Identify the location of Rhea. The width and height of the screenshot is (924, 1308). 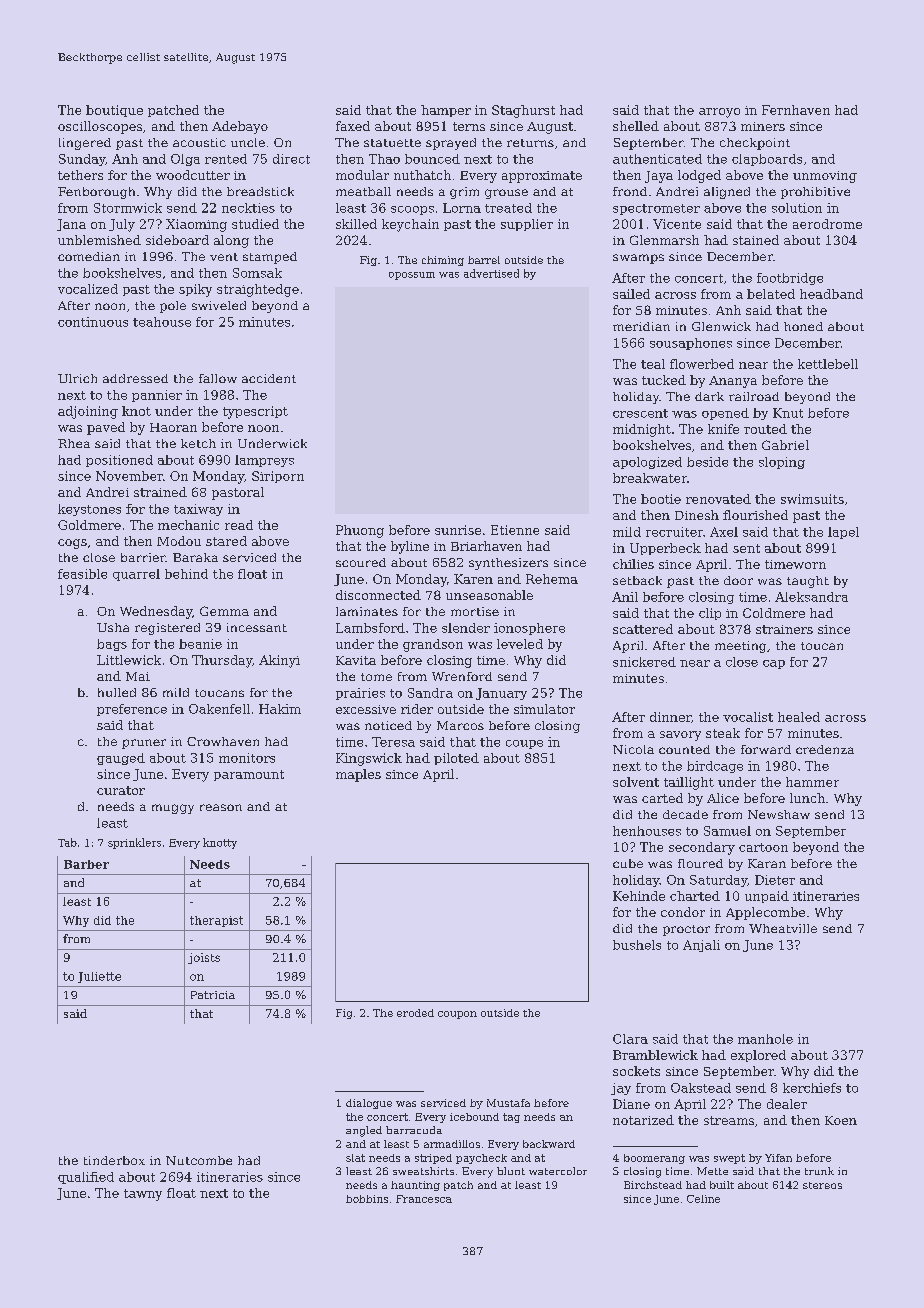
(74, 443).
